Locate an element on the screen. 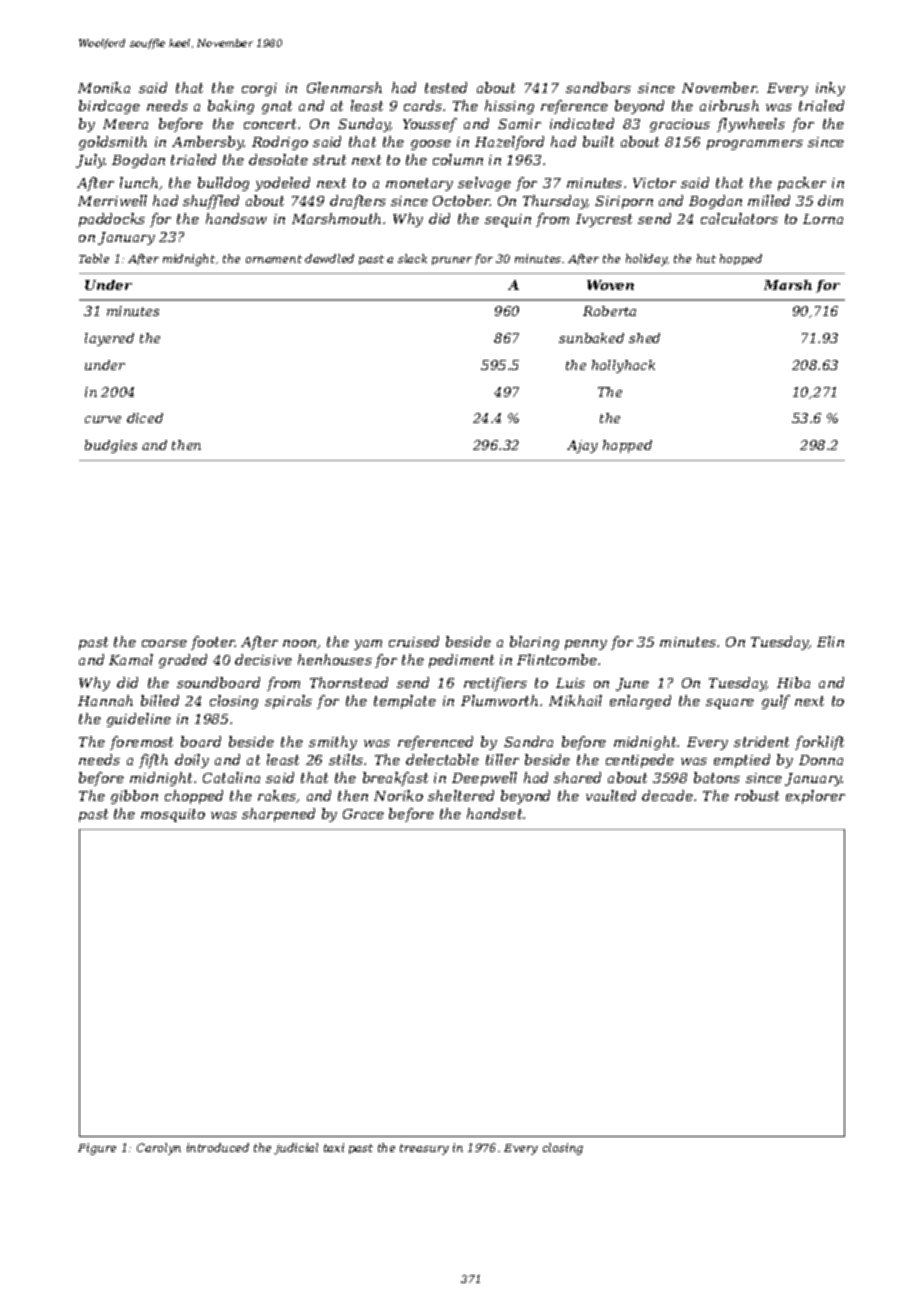 The width and height of the screenshot is (924, 1308). packer is located at coordinates (802, 184).
